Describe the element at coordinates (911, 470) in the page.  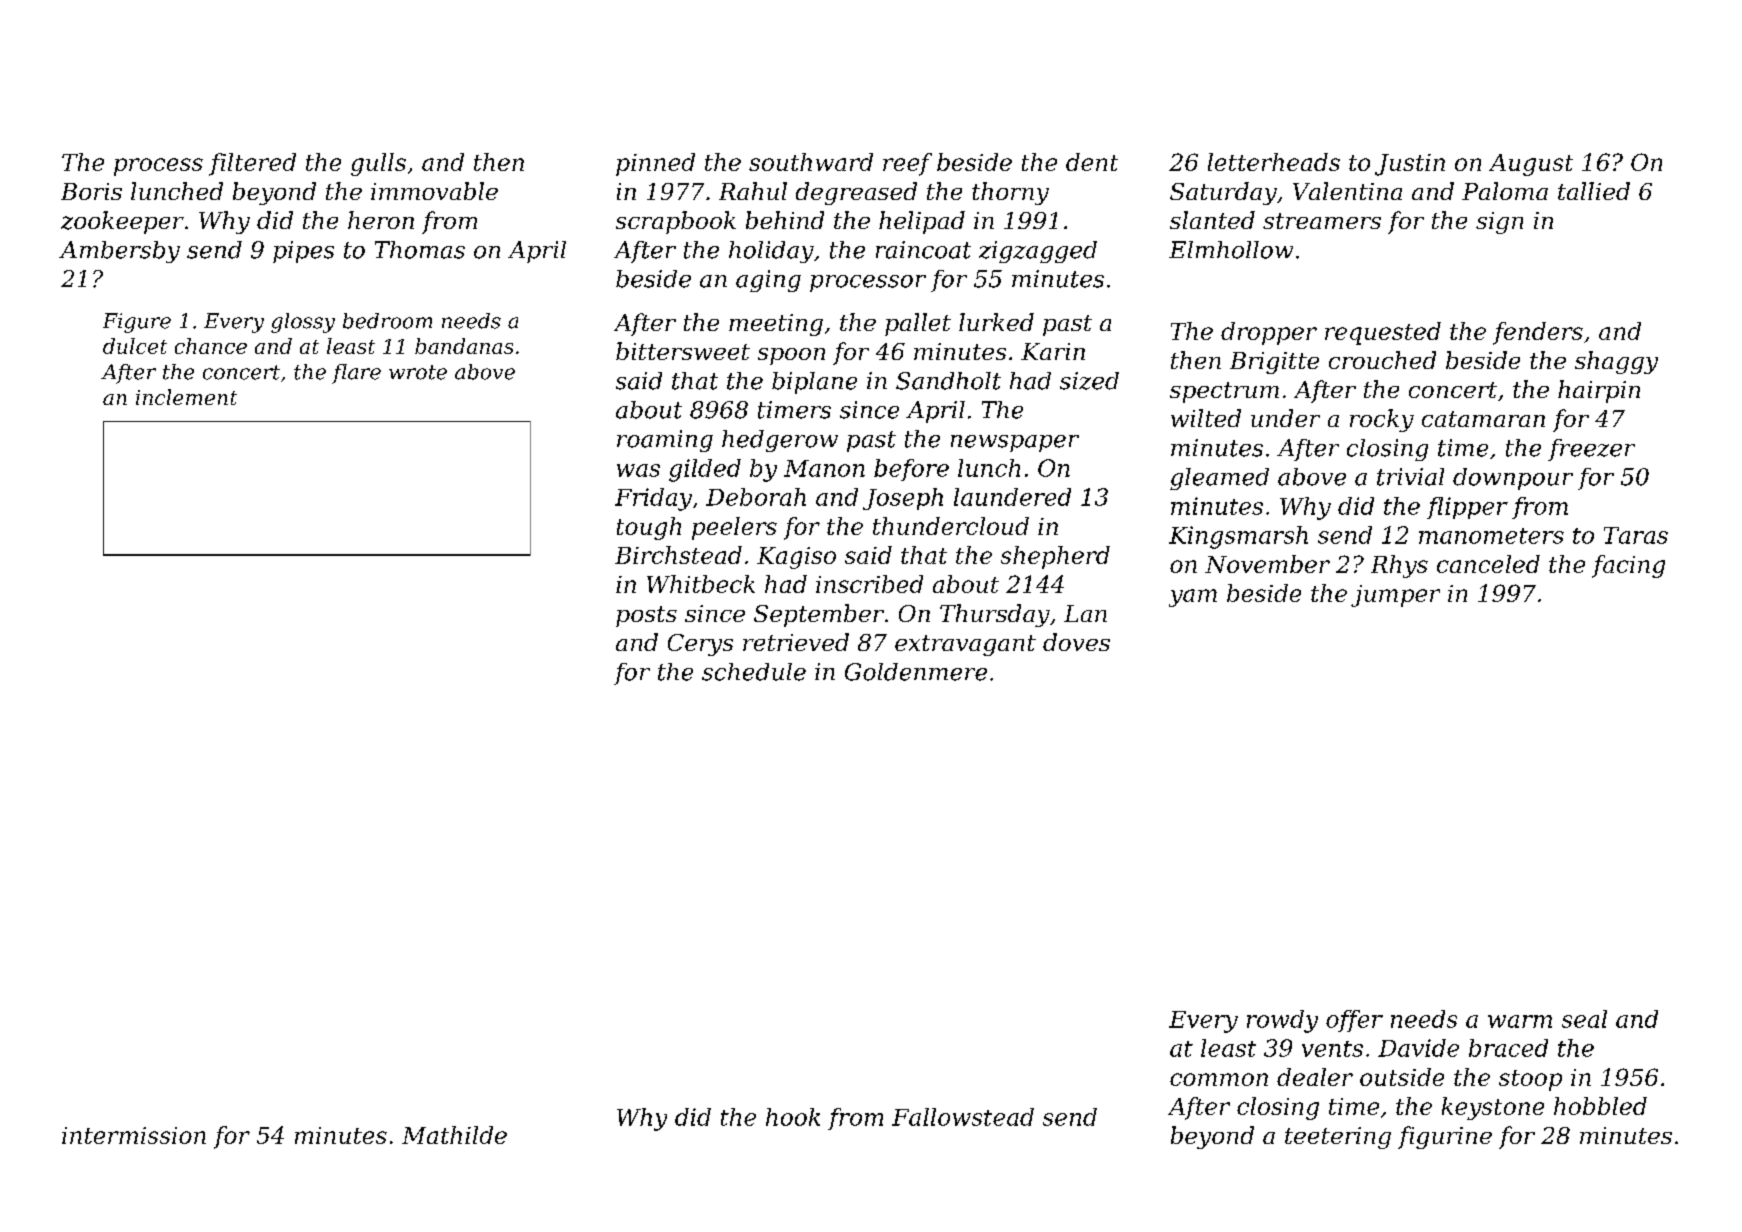
I see `before` at that location.
